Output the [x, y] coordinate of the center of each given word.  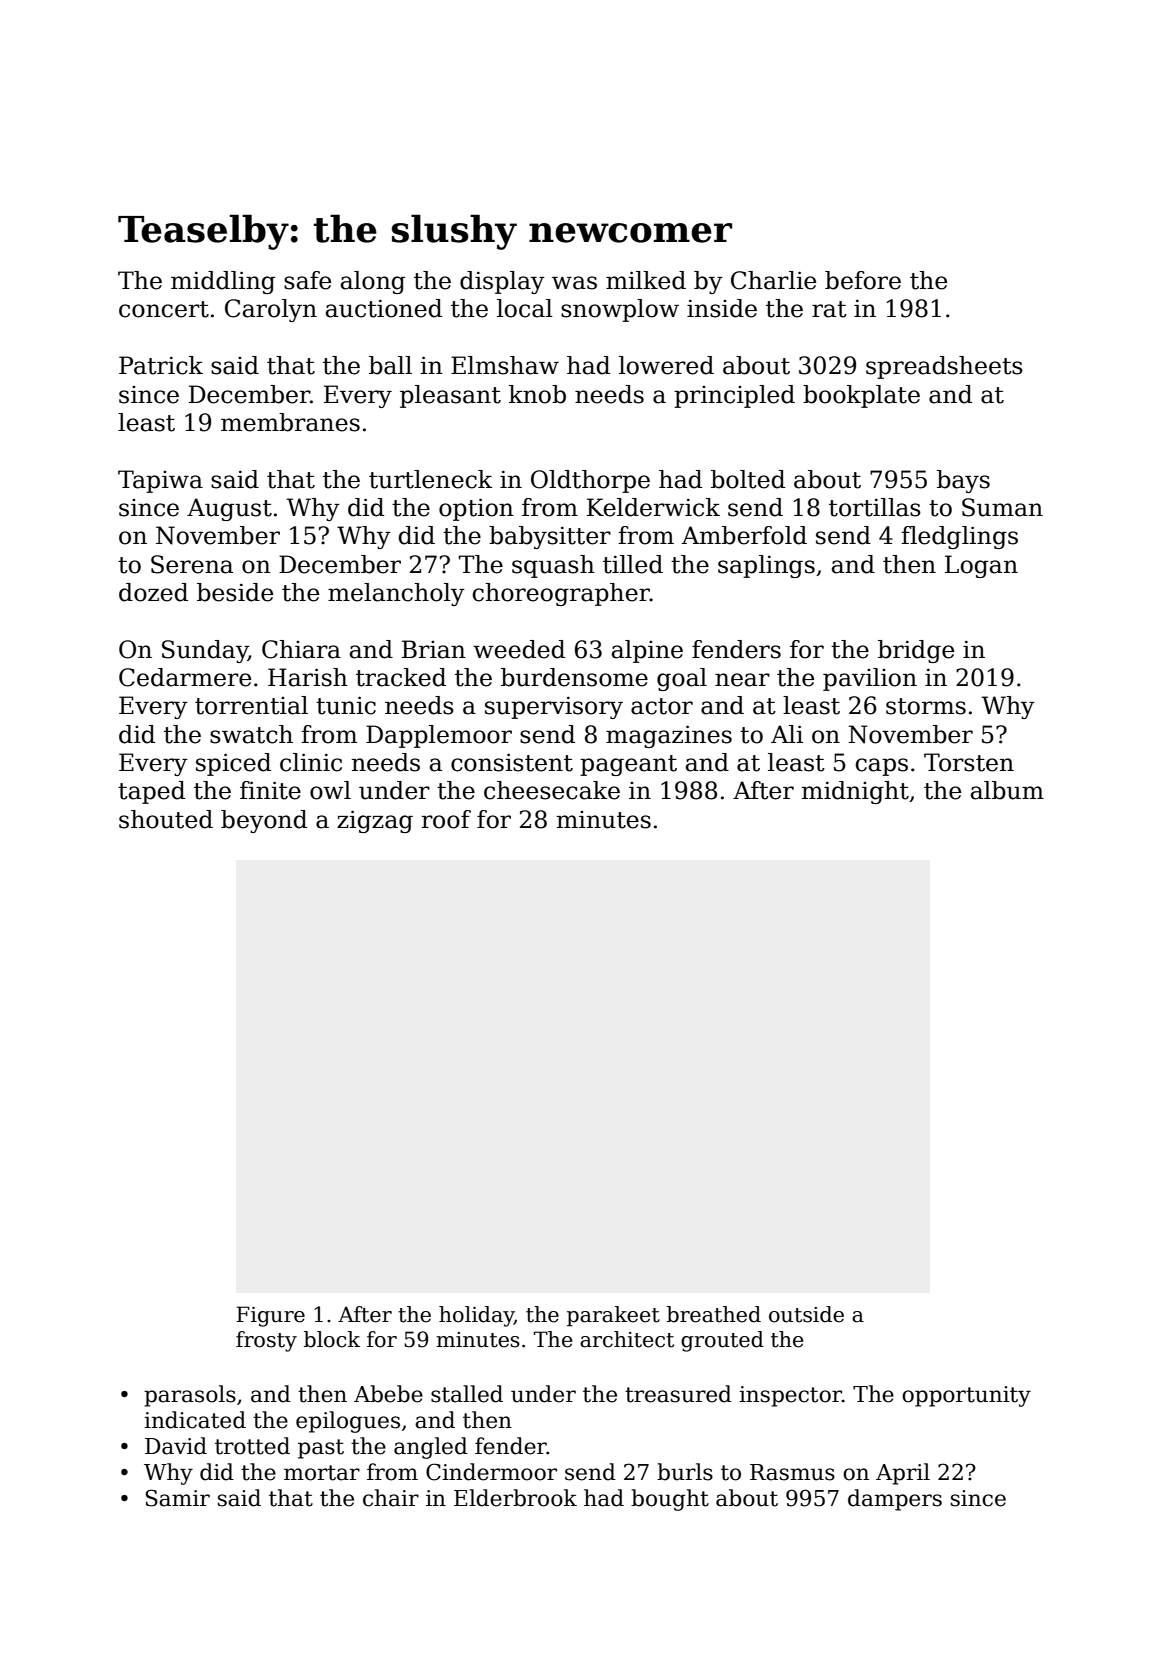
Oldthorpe [590, 481]
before [863, 280]
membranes [290, 422]
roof [446, 819]
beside [235, 592]
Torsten [969, 762]
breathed [714, 1314]
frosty [266, 1341]
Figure [270, 1316]
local [525, 308]
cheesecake [552, 790]
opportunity [966, 1396]
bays [963, 481]
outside [806, 1314]
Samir [178, 1498]
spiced [233, 764]
